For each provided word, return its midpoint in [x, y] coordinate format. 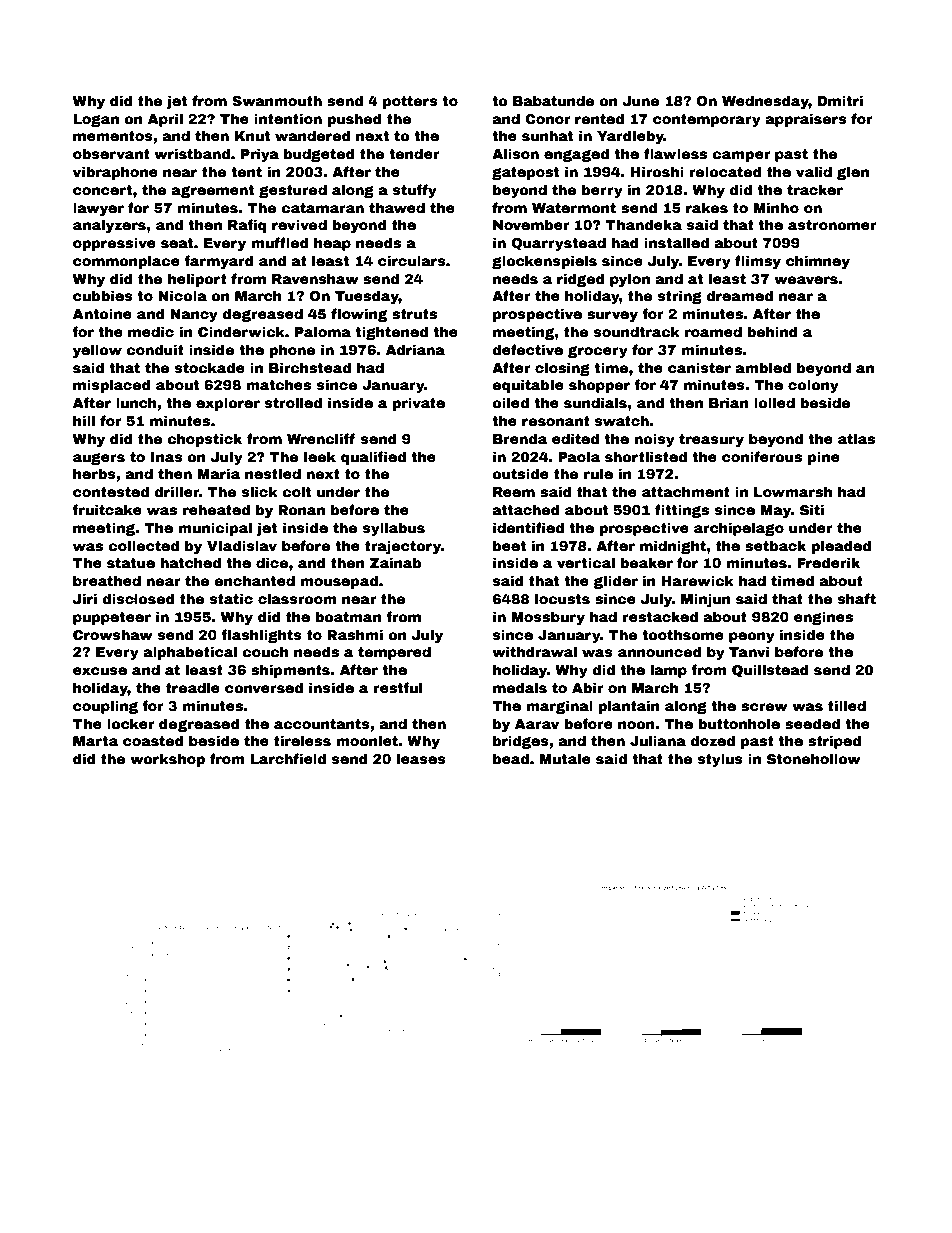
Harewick [697, 580]
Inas [167, 457]
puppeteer [112, 618]
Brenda [520, 438]
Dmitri [840, 100]
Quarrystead [558, 244]
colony [813, 386]
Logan [96, 120]
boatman [349, 616]
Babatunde [553, 100]
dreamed [739, 295]
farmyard [219, 262]
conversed [264, 687]
